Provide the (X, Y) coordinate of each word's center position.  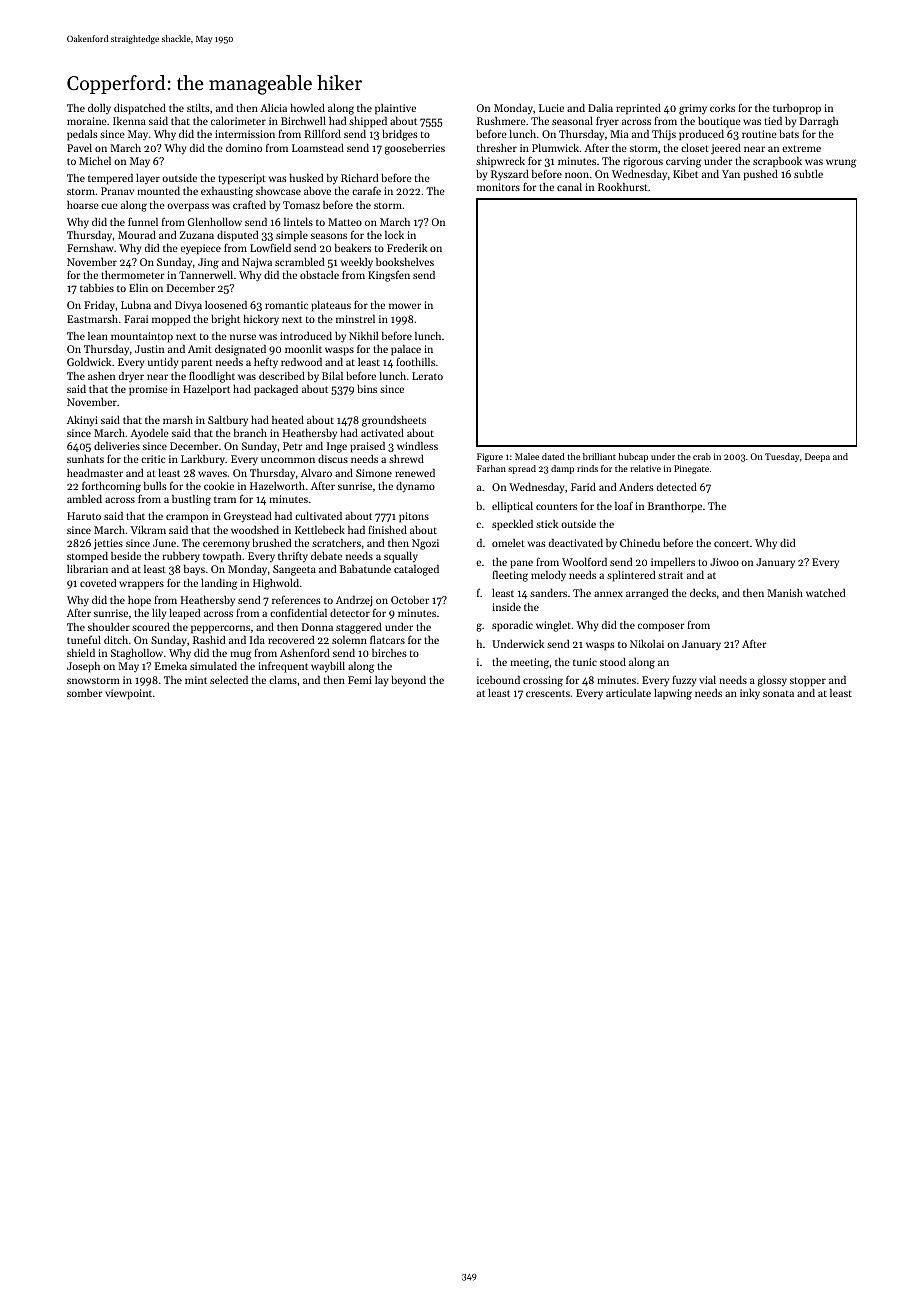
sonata (778, 693)
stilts (198, 107)
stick (547, 524)
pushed (761, 175)
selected (229, 679)
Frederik (407, 248)
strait (670, 575)
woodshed (255, 529)
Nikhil (363, 335)
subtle (808, 173)
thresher (497, 147)
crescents (548, 693)
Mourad (137, 234)
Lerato (427, 376)
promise (148, 390)
